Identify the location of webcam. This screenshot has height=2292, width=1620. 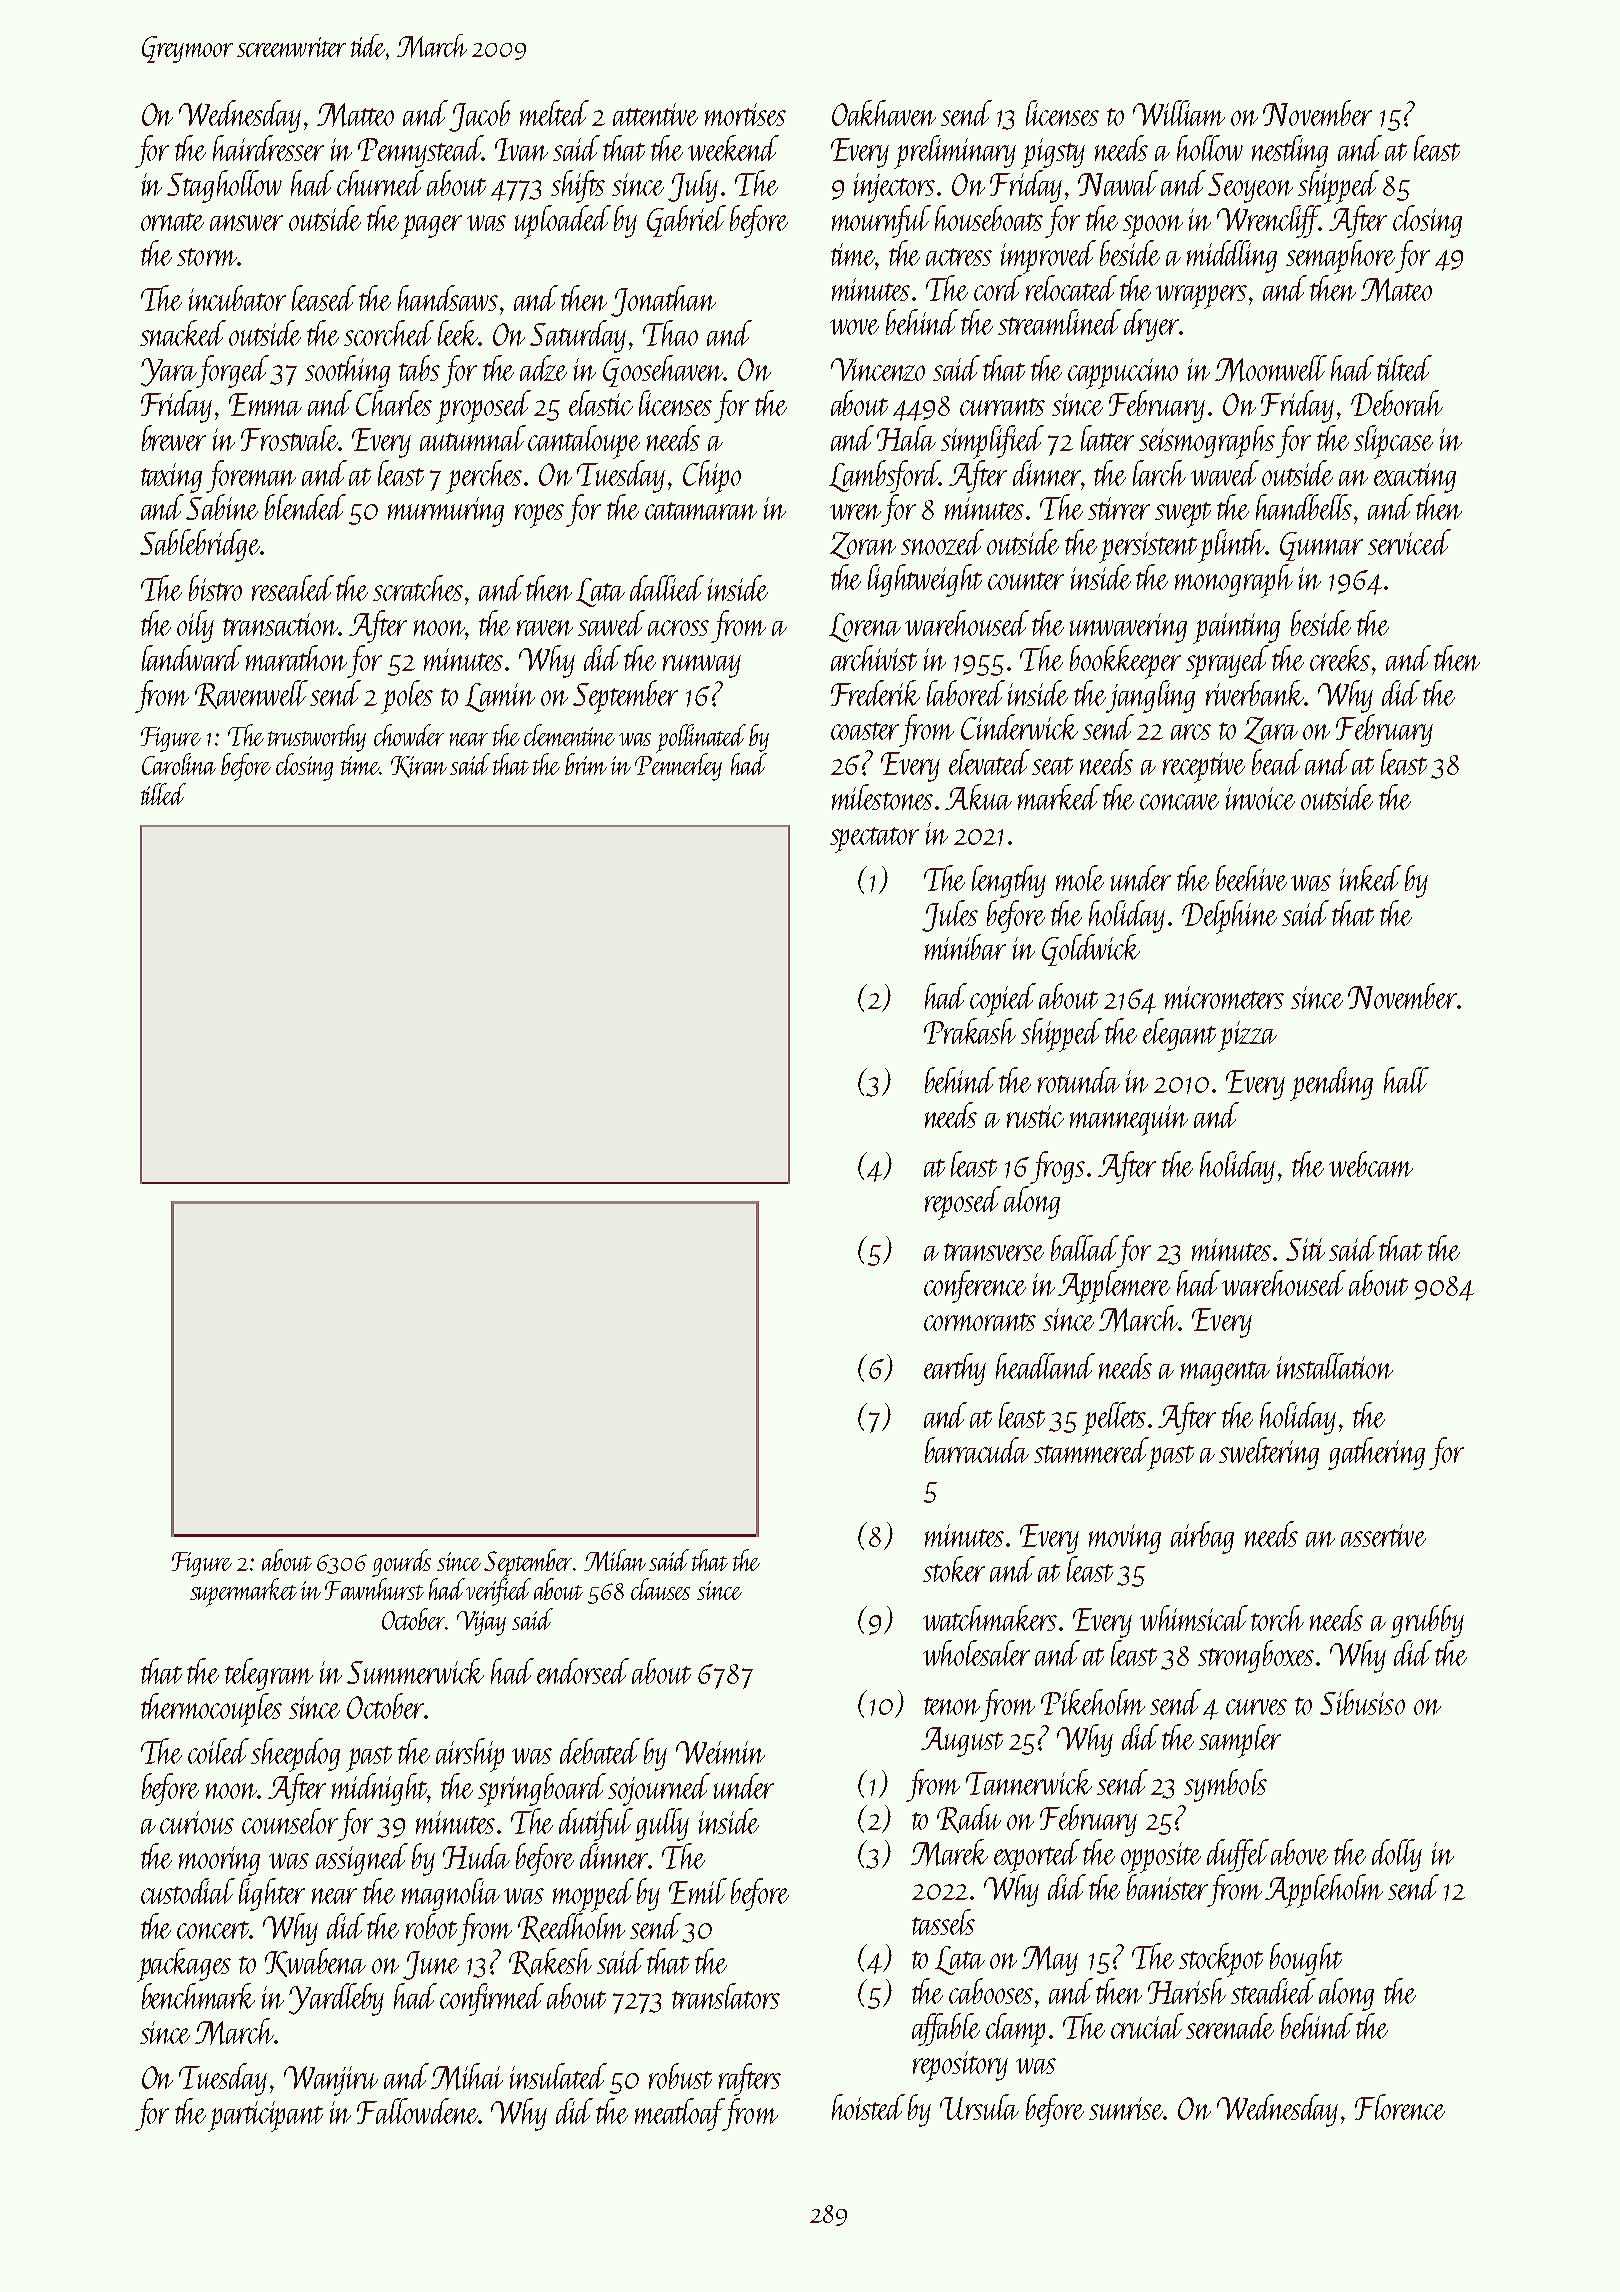
(1371, 1164).
